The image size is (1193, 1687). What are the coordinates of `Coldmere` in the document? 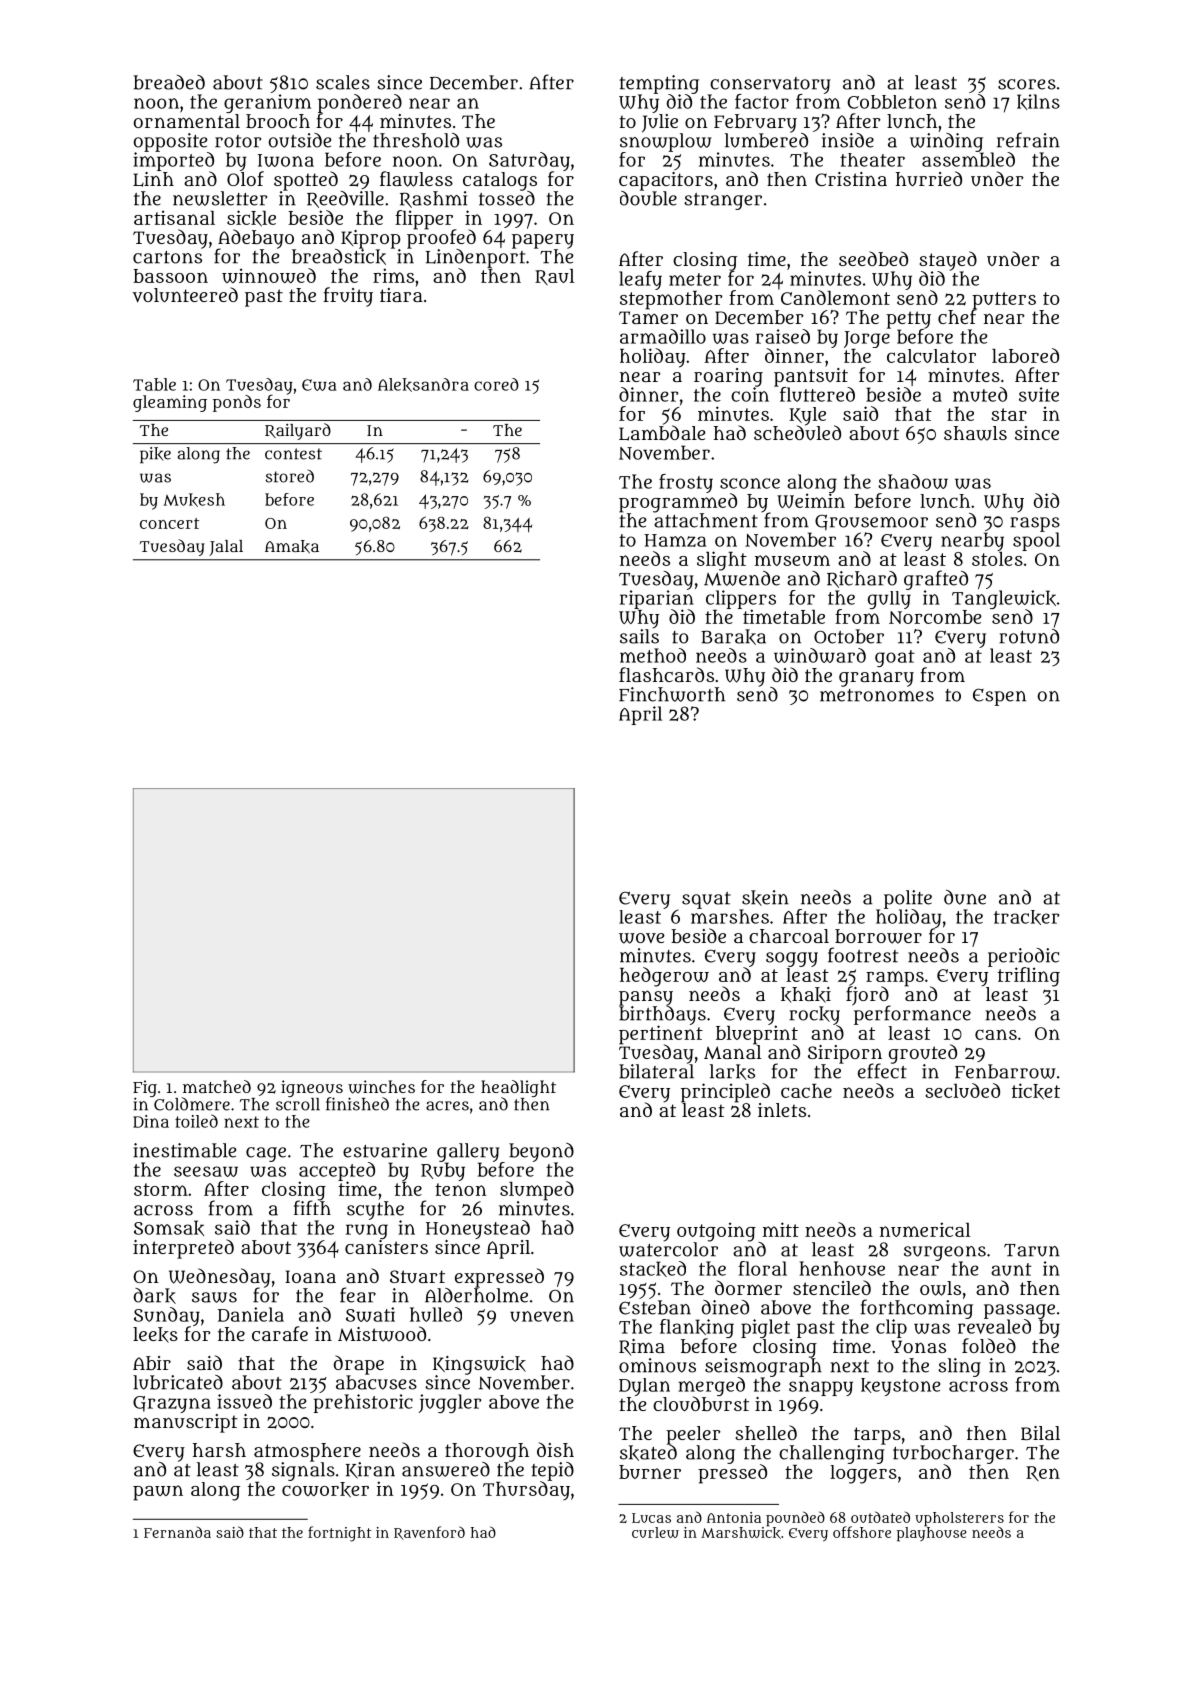 It's located at (192, 1104).
